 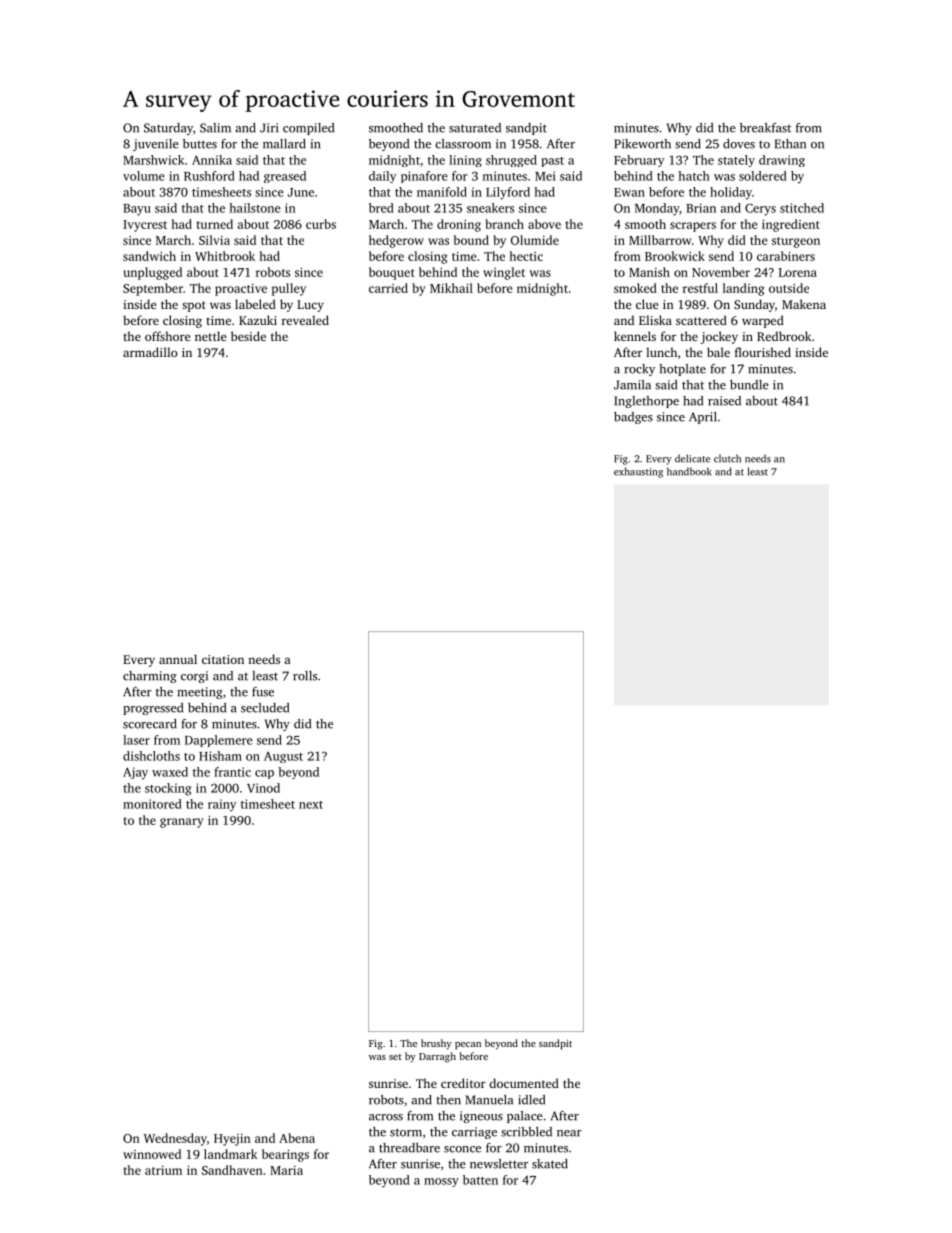 I want to click on Rushford, so click(x=209, y=176).
